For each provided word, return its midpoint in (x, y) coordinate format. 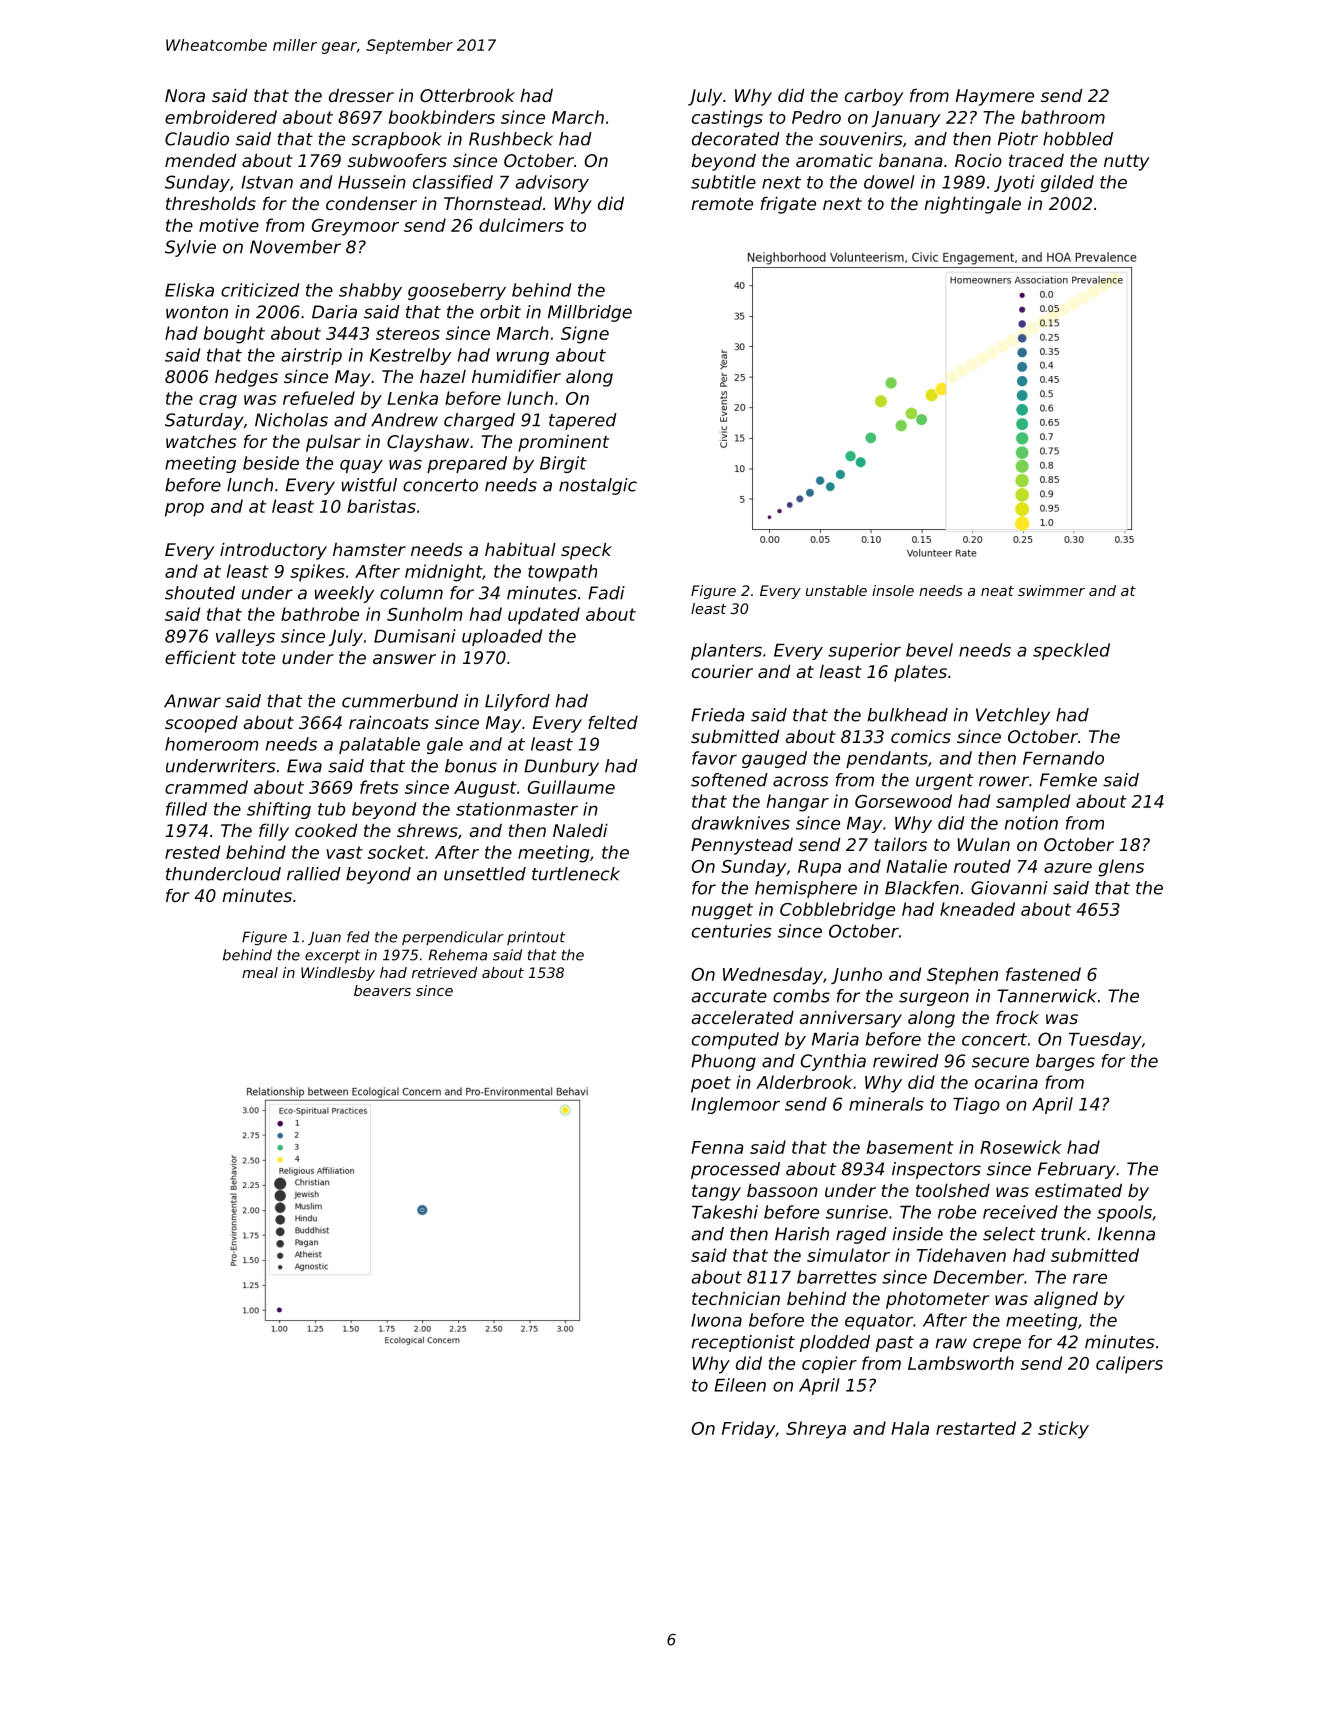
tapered (583, 421)
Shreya (816, 1430)
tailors (901, 844)
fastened (1043, 974)
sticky (1063, 1430)
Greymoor (355, 227)
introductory (273, 551)
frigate (788, 205)
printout (536, 938)
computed (735, 1040)
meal (260, 972)
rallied (314, 874)
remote (722, 203)
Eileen (740, 1385)
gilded (1067, 183)
